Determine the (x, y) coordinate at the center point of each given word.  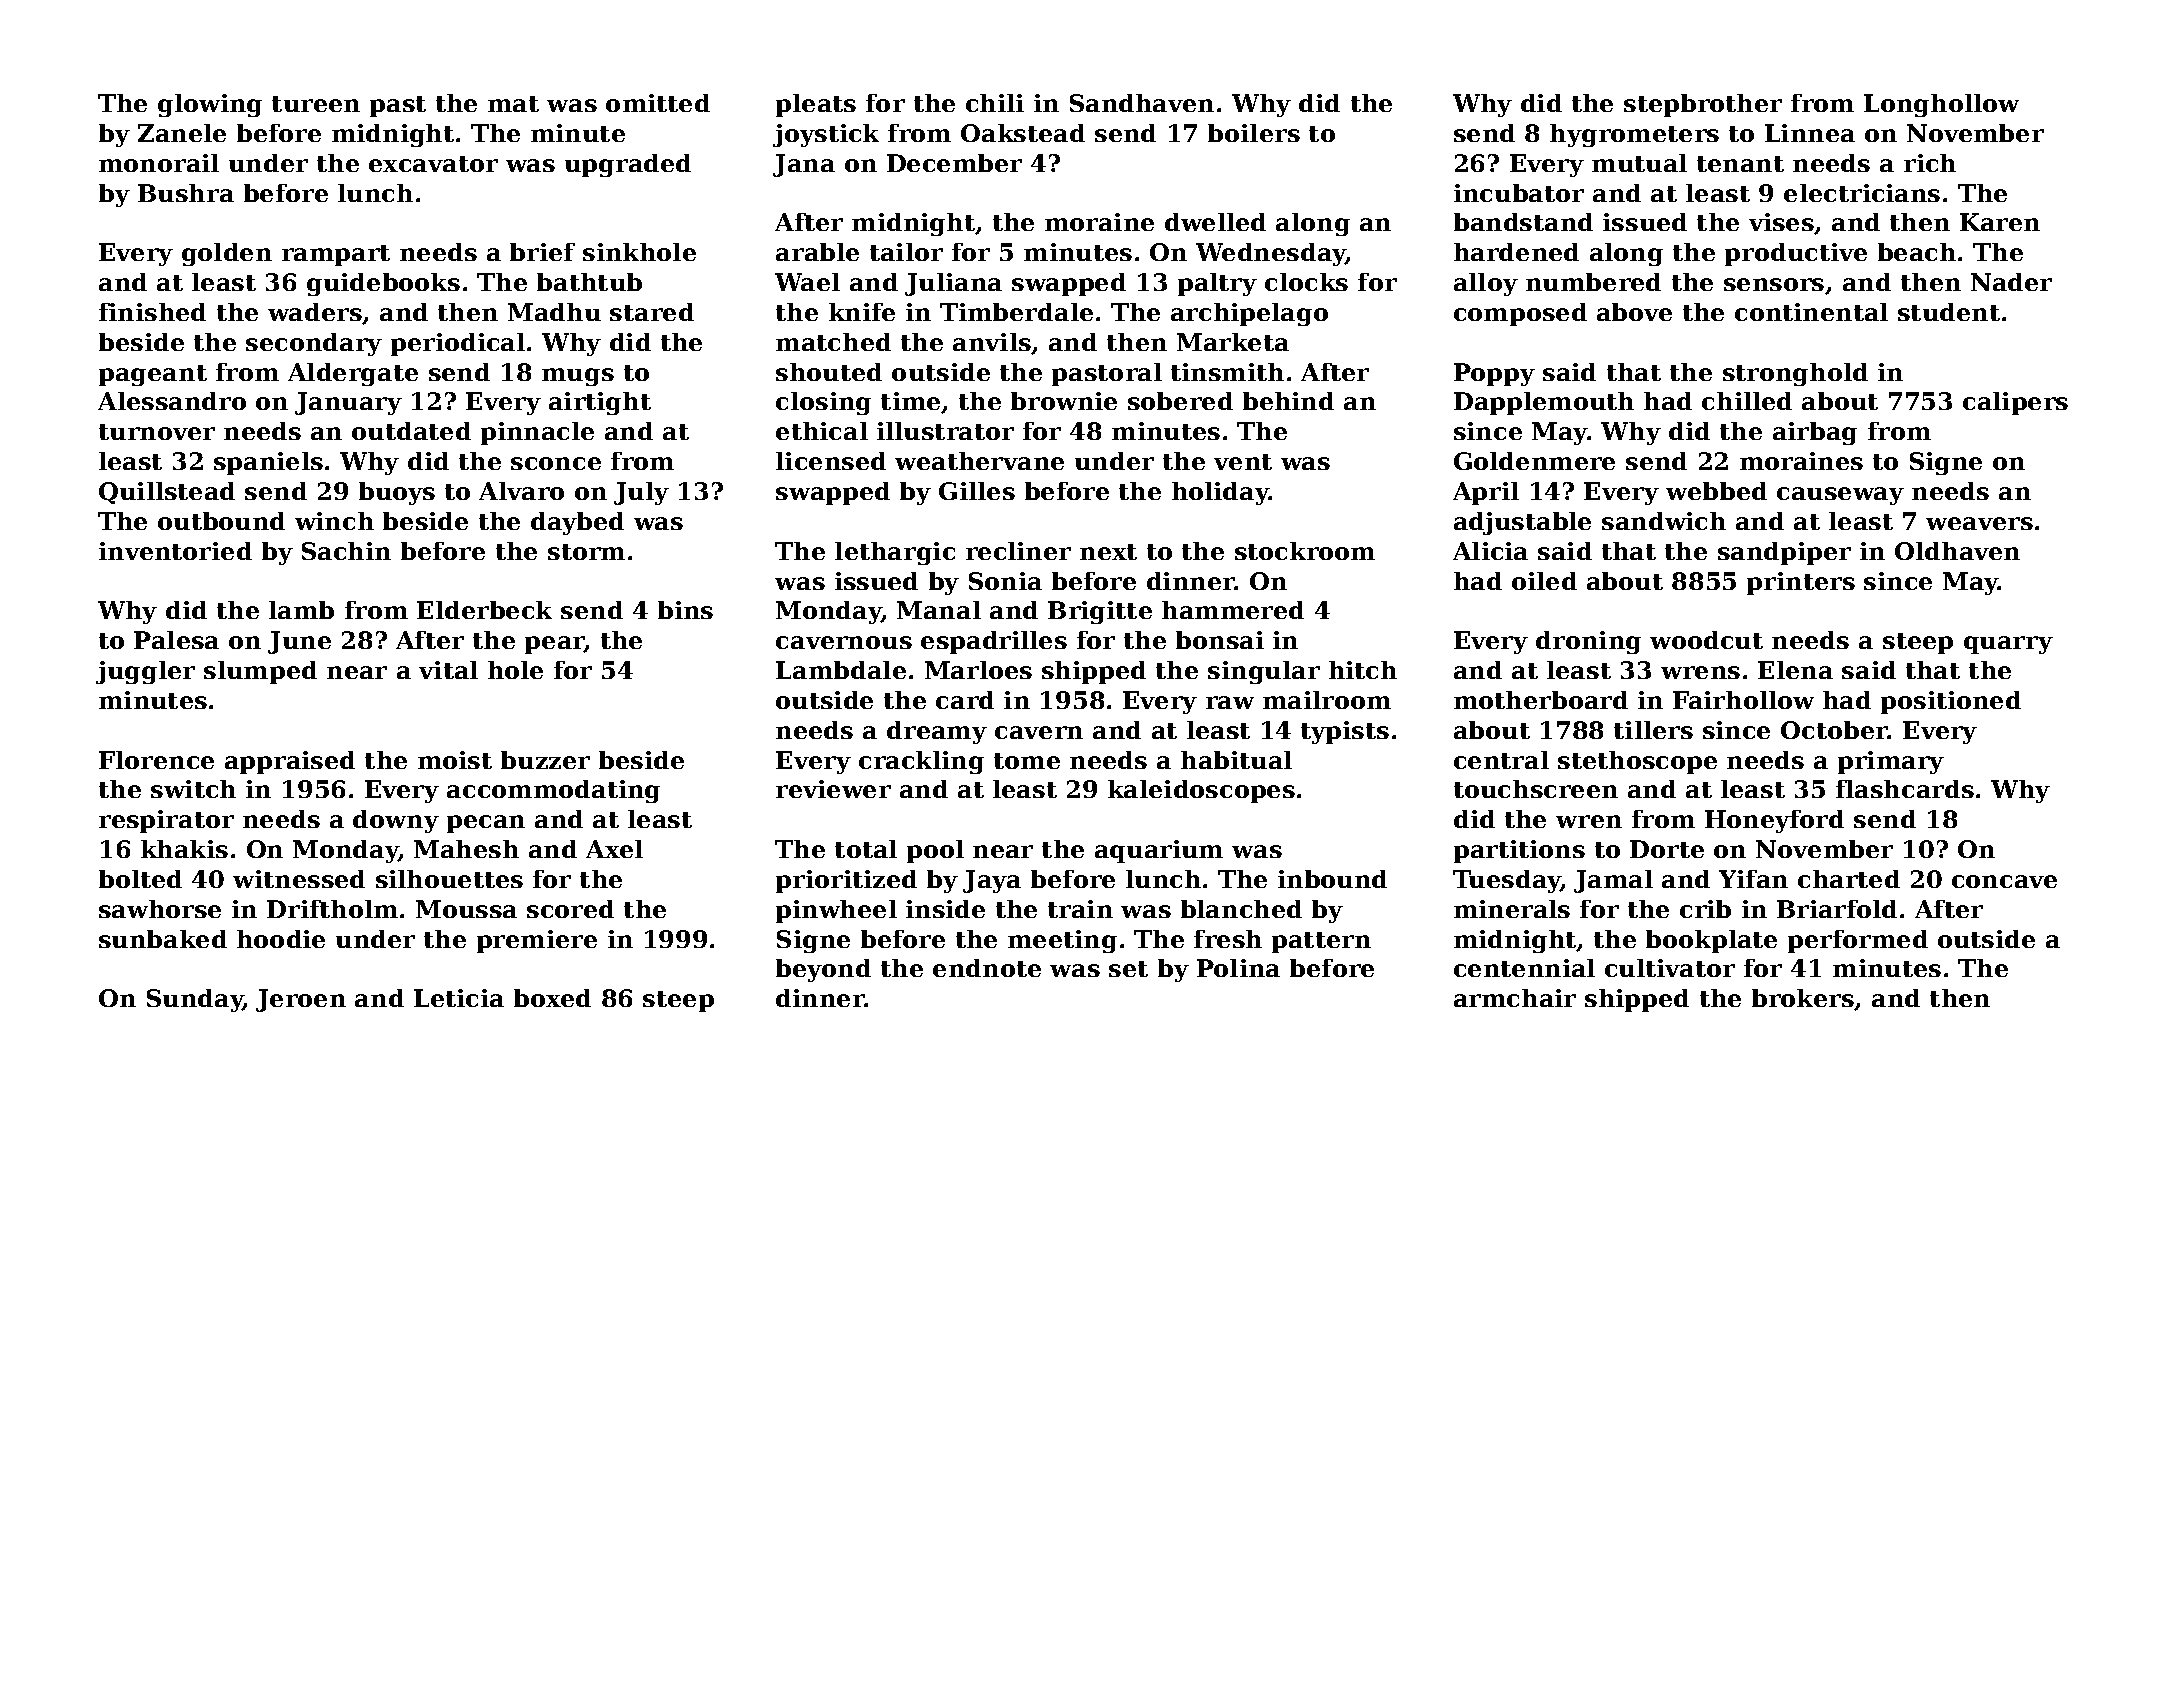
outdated (411, 431)
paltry (1217, 284)
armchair (1515, 998)
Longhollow (1941, 105)
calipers (2015, 403)
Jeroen (301, 1000)
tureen (316, 104)
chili (995, 103)
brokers (1803, 999)
